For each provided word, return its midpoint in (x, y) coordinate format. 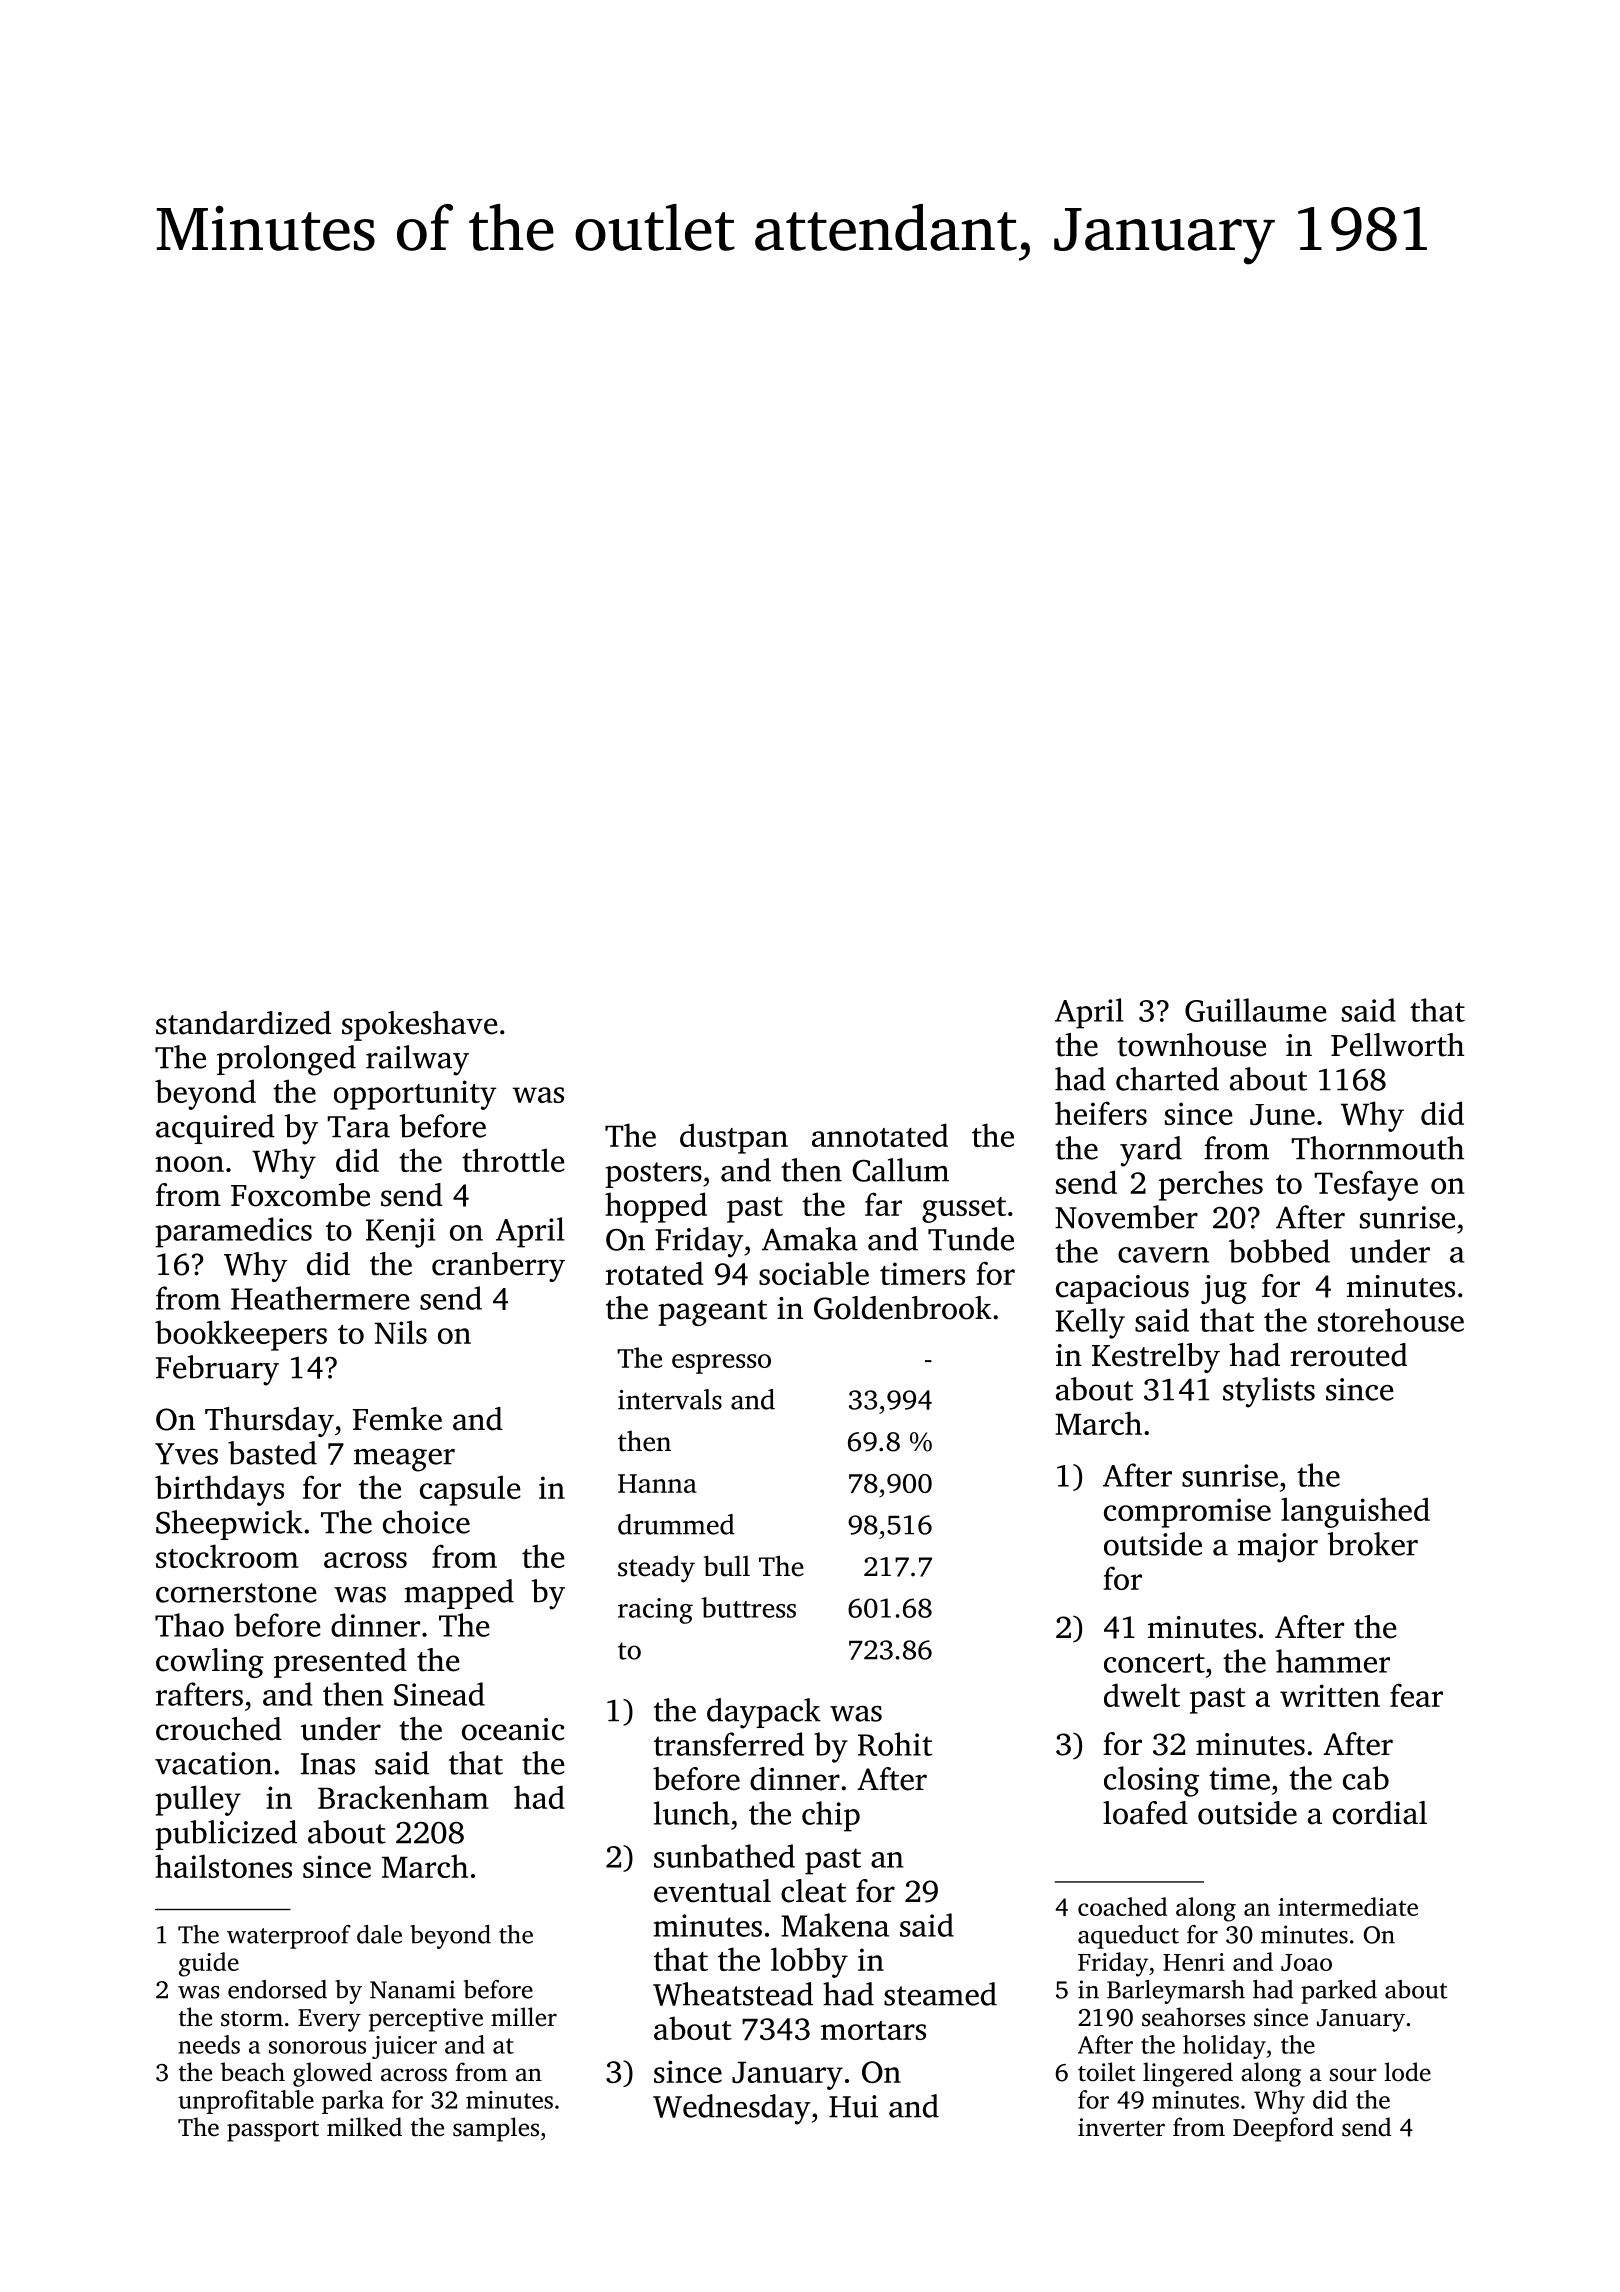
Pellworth (1397, 1045)
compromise (1187, 1513)
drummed (676, 1524)
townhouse (1191, 1045)
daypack (764, 1713)
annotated (880, 1135)
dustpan (734, 1138)
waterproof (289, 1937)
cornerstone (236, 1593)
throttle (513, 1160)
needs (209, 2044)
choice (426, 1522)
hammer (1333, 1661)
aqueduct (1128, 1937)
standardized (243, 1023)
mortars (873, 2030)
